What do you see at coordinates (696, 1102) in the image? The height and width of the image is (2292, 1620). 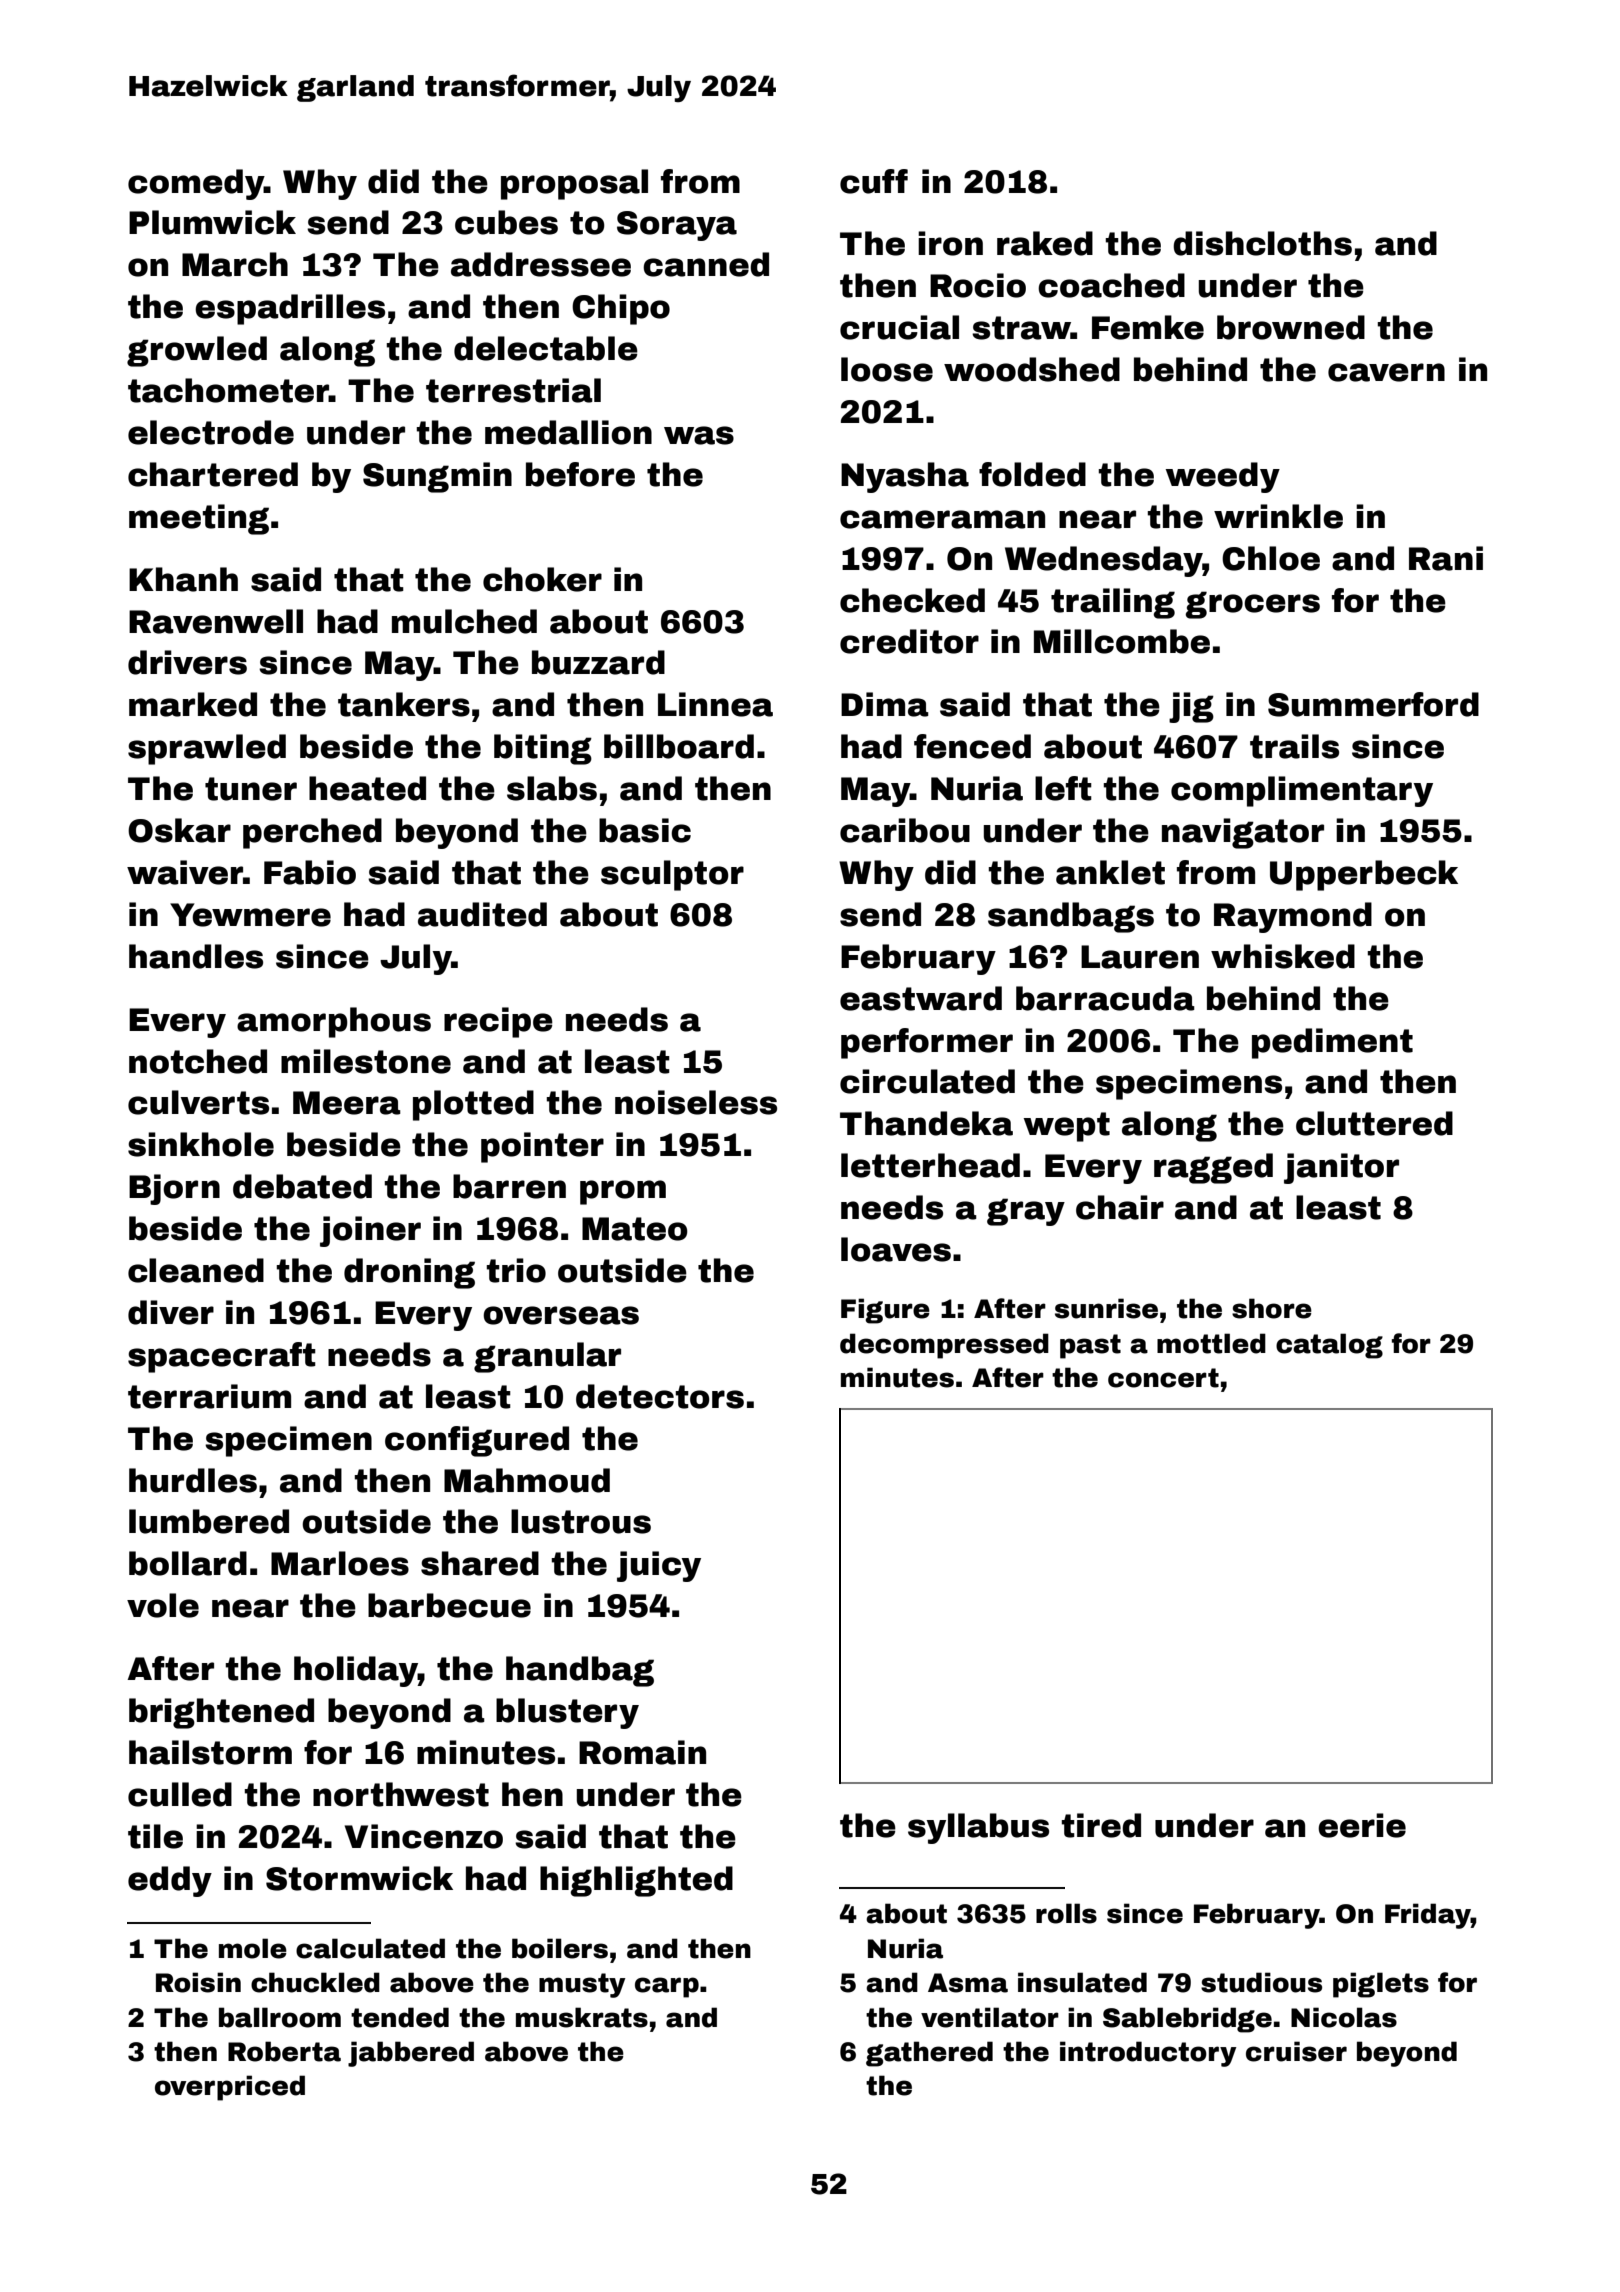 I see `noiseless` at bounding box center [696, 1102].
